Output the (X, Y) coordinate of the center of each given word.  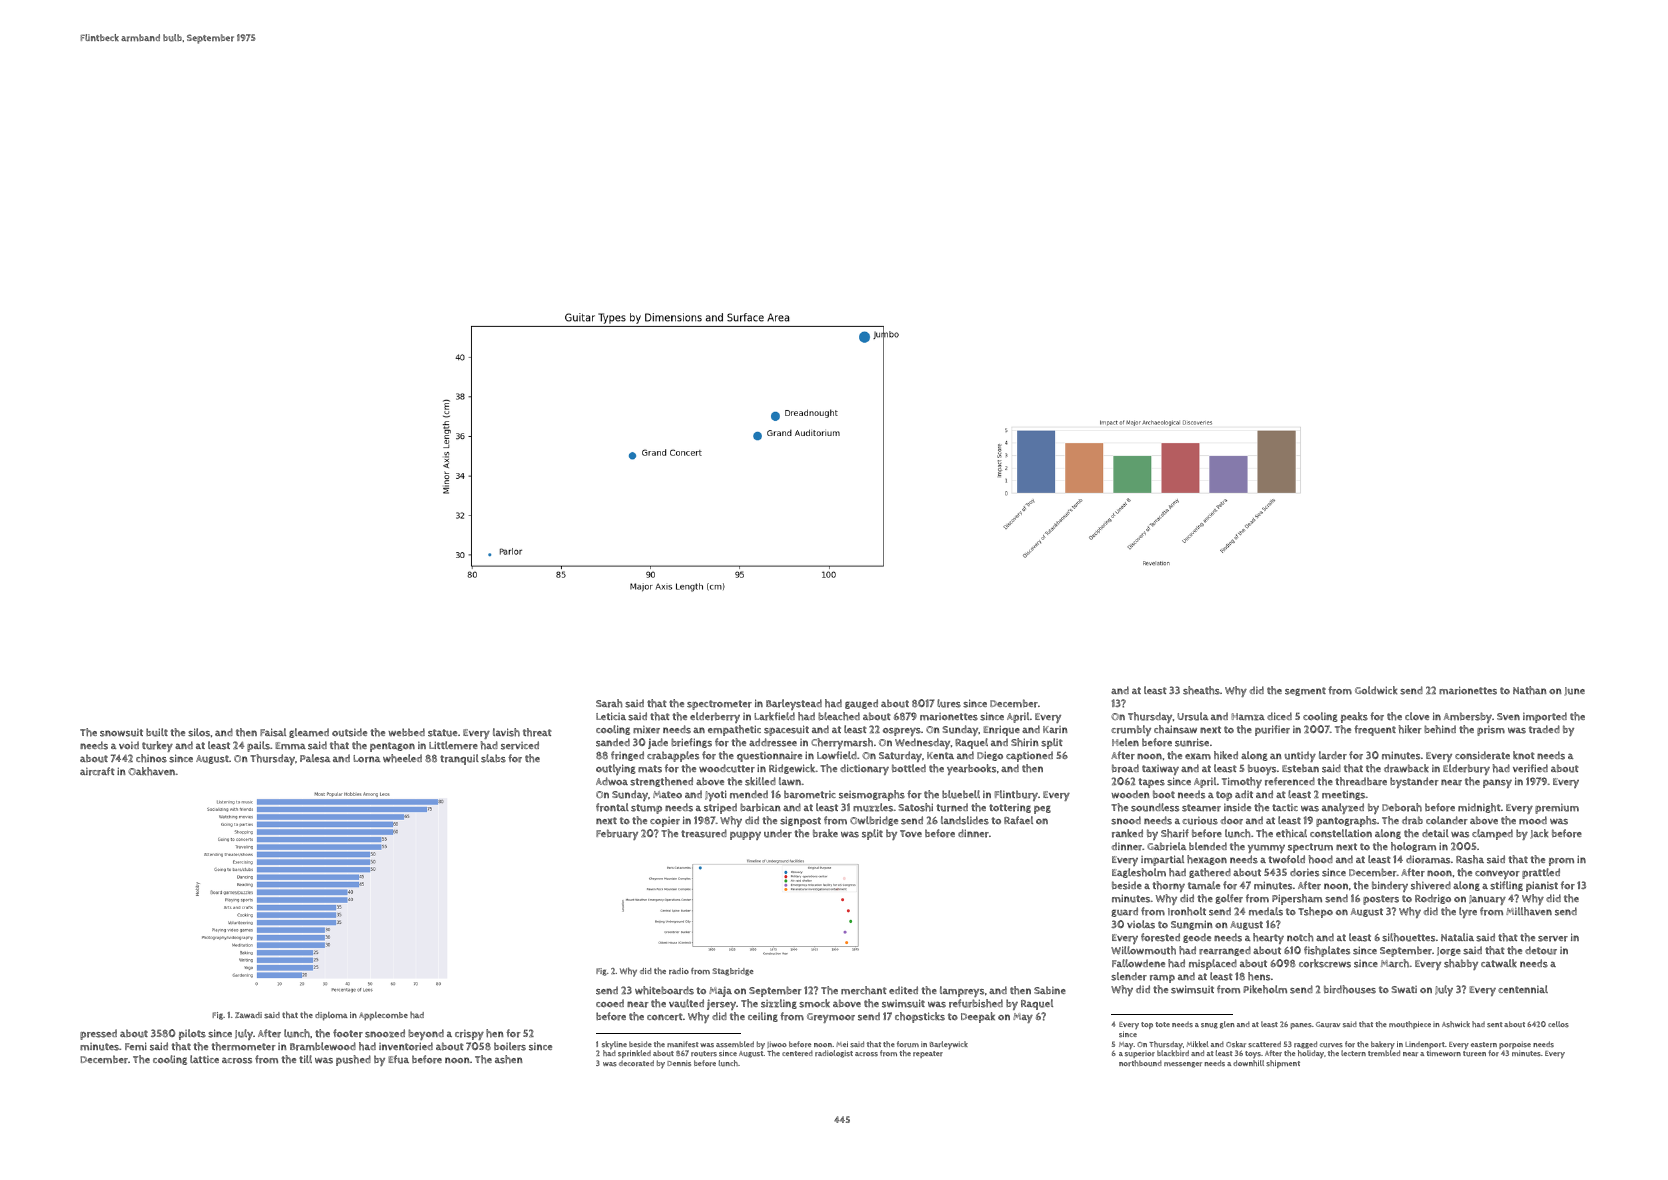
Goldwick (1376, 690)
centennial (1523, 989)
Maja (720, 991)
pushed (353, 1060)
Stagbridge (733, 972)
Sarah (609, 703)
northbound (1140, 1063)
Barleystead (794, 704)
